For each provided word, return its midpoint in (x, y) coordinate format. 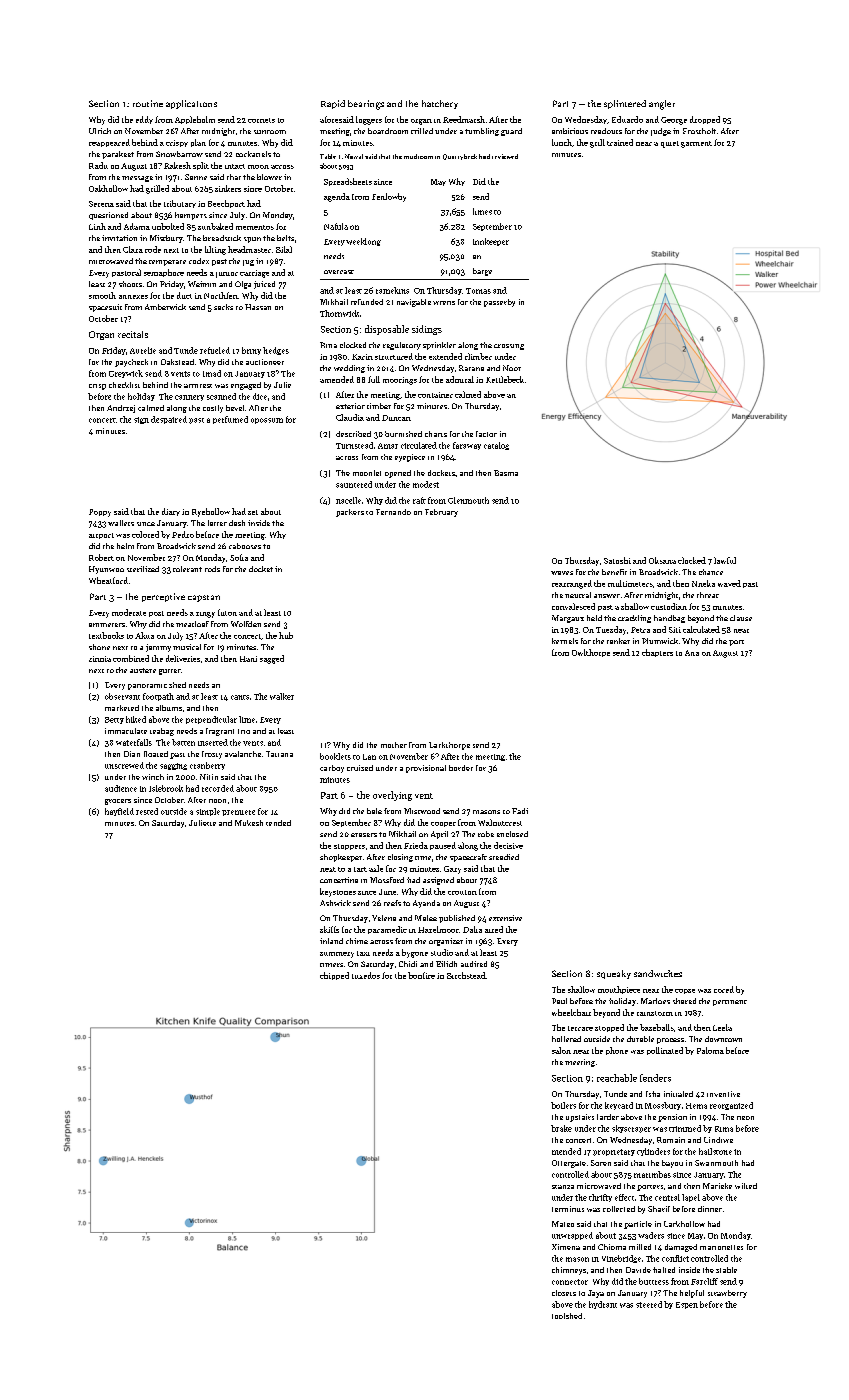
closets (564, 1293)
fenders (655, 1078)
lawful (725, 560)
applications (191, 104)
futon (227, 612)
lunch (562, 142)
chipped (334, 976)
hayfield (119, 812)
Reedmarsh (464, 119)
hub (286, 635)
